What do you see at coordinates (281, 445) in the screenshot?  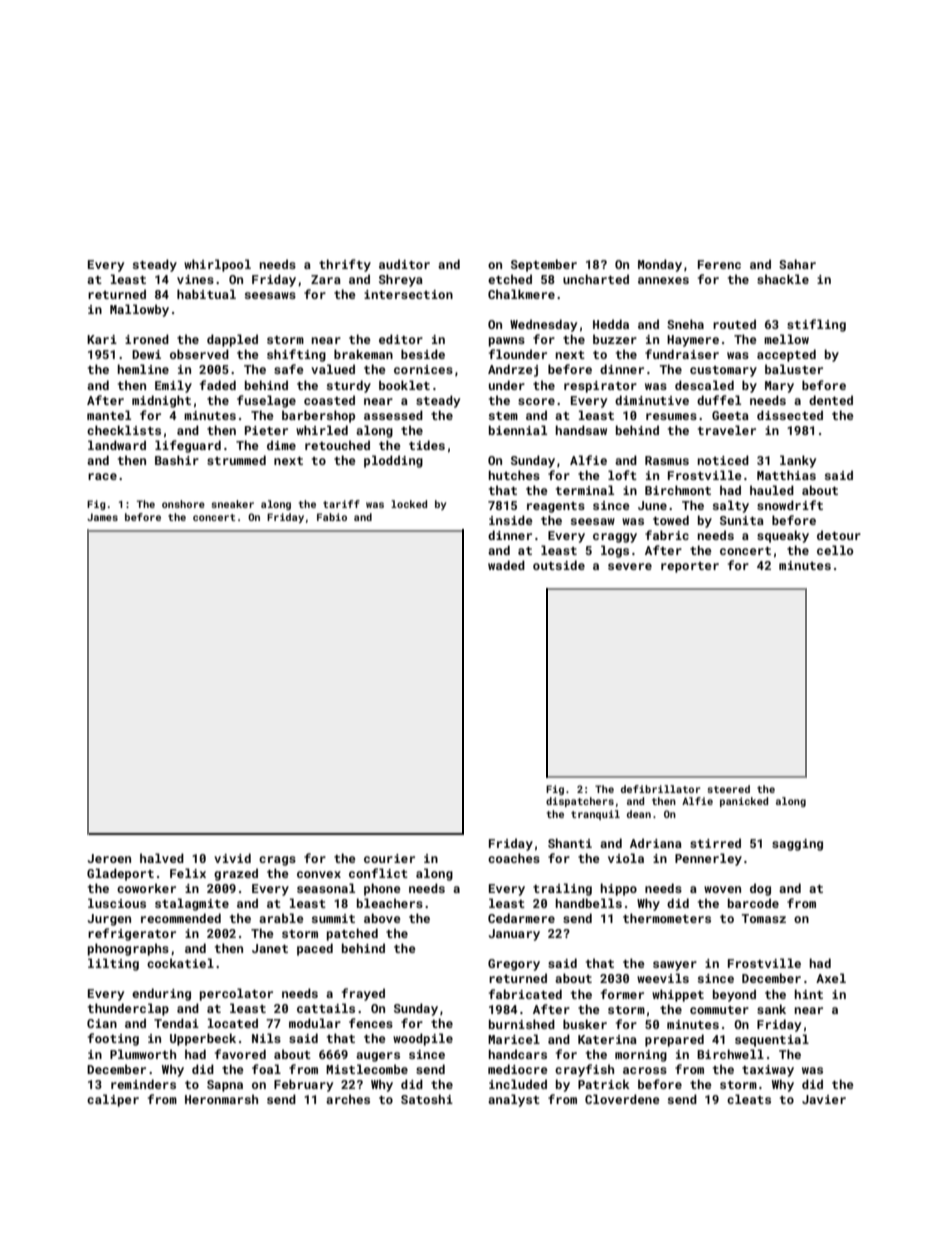 I see `dime` at bounding box center [281, 445].
